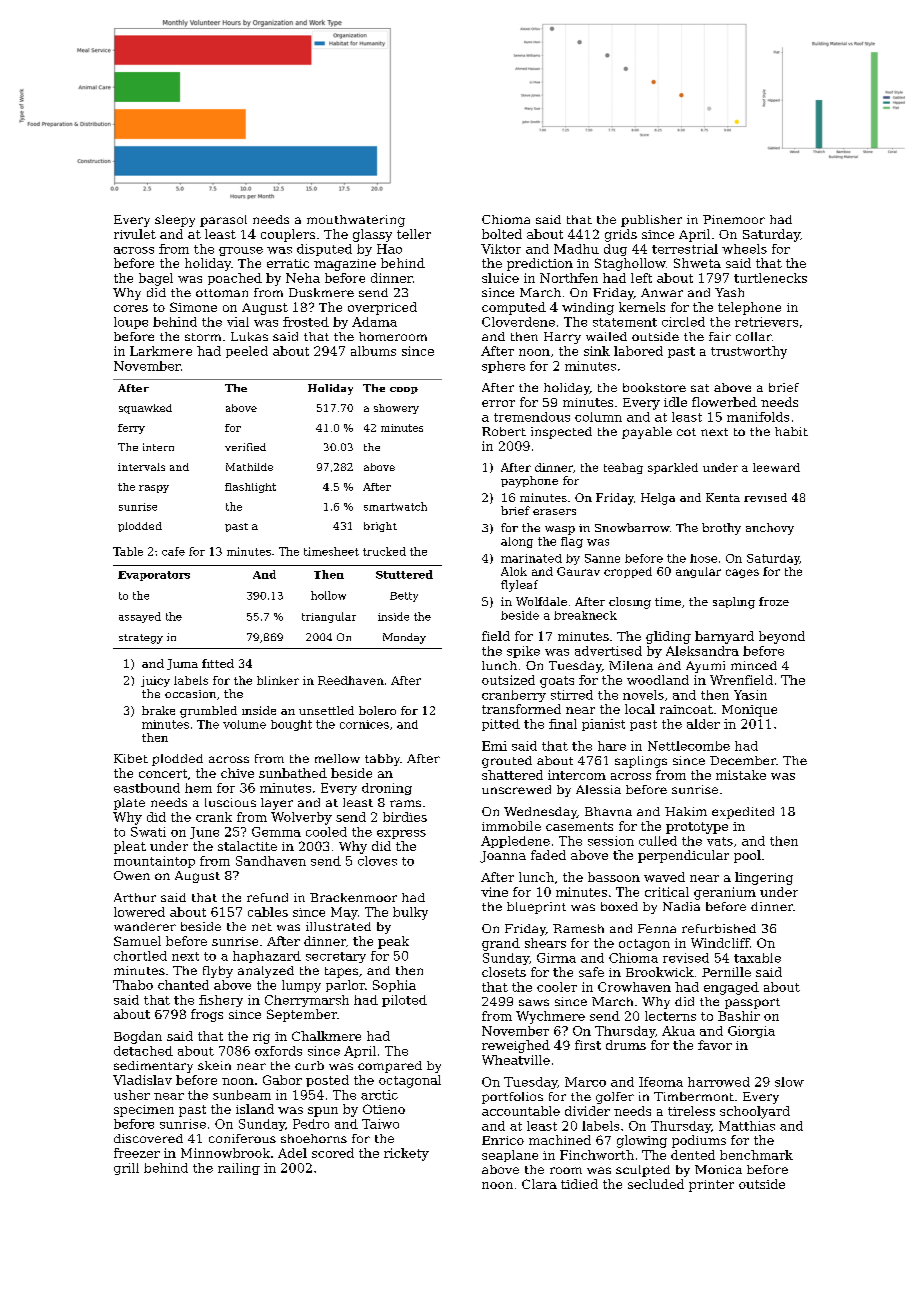  I want to click on collar, so click(754, 336).
